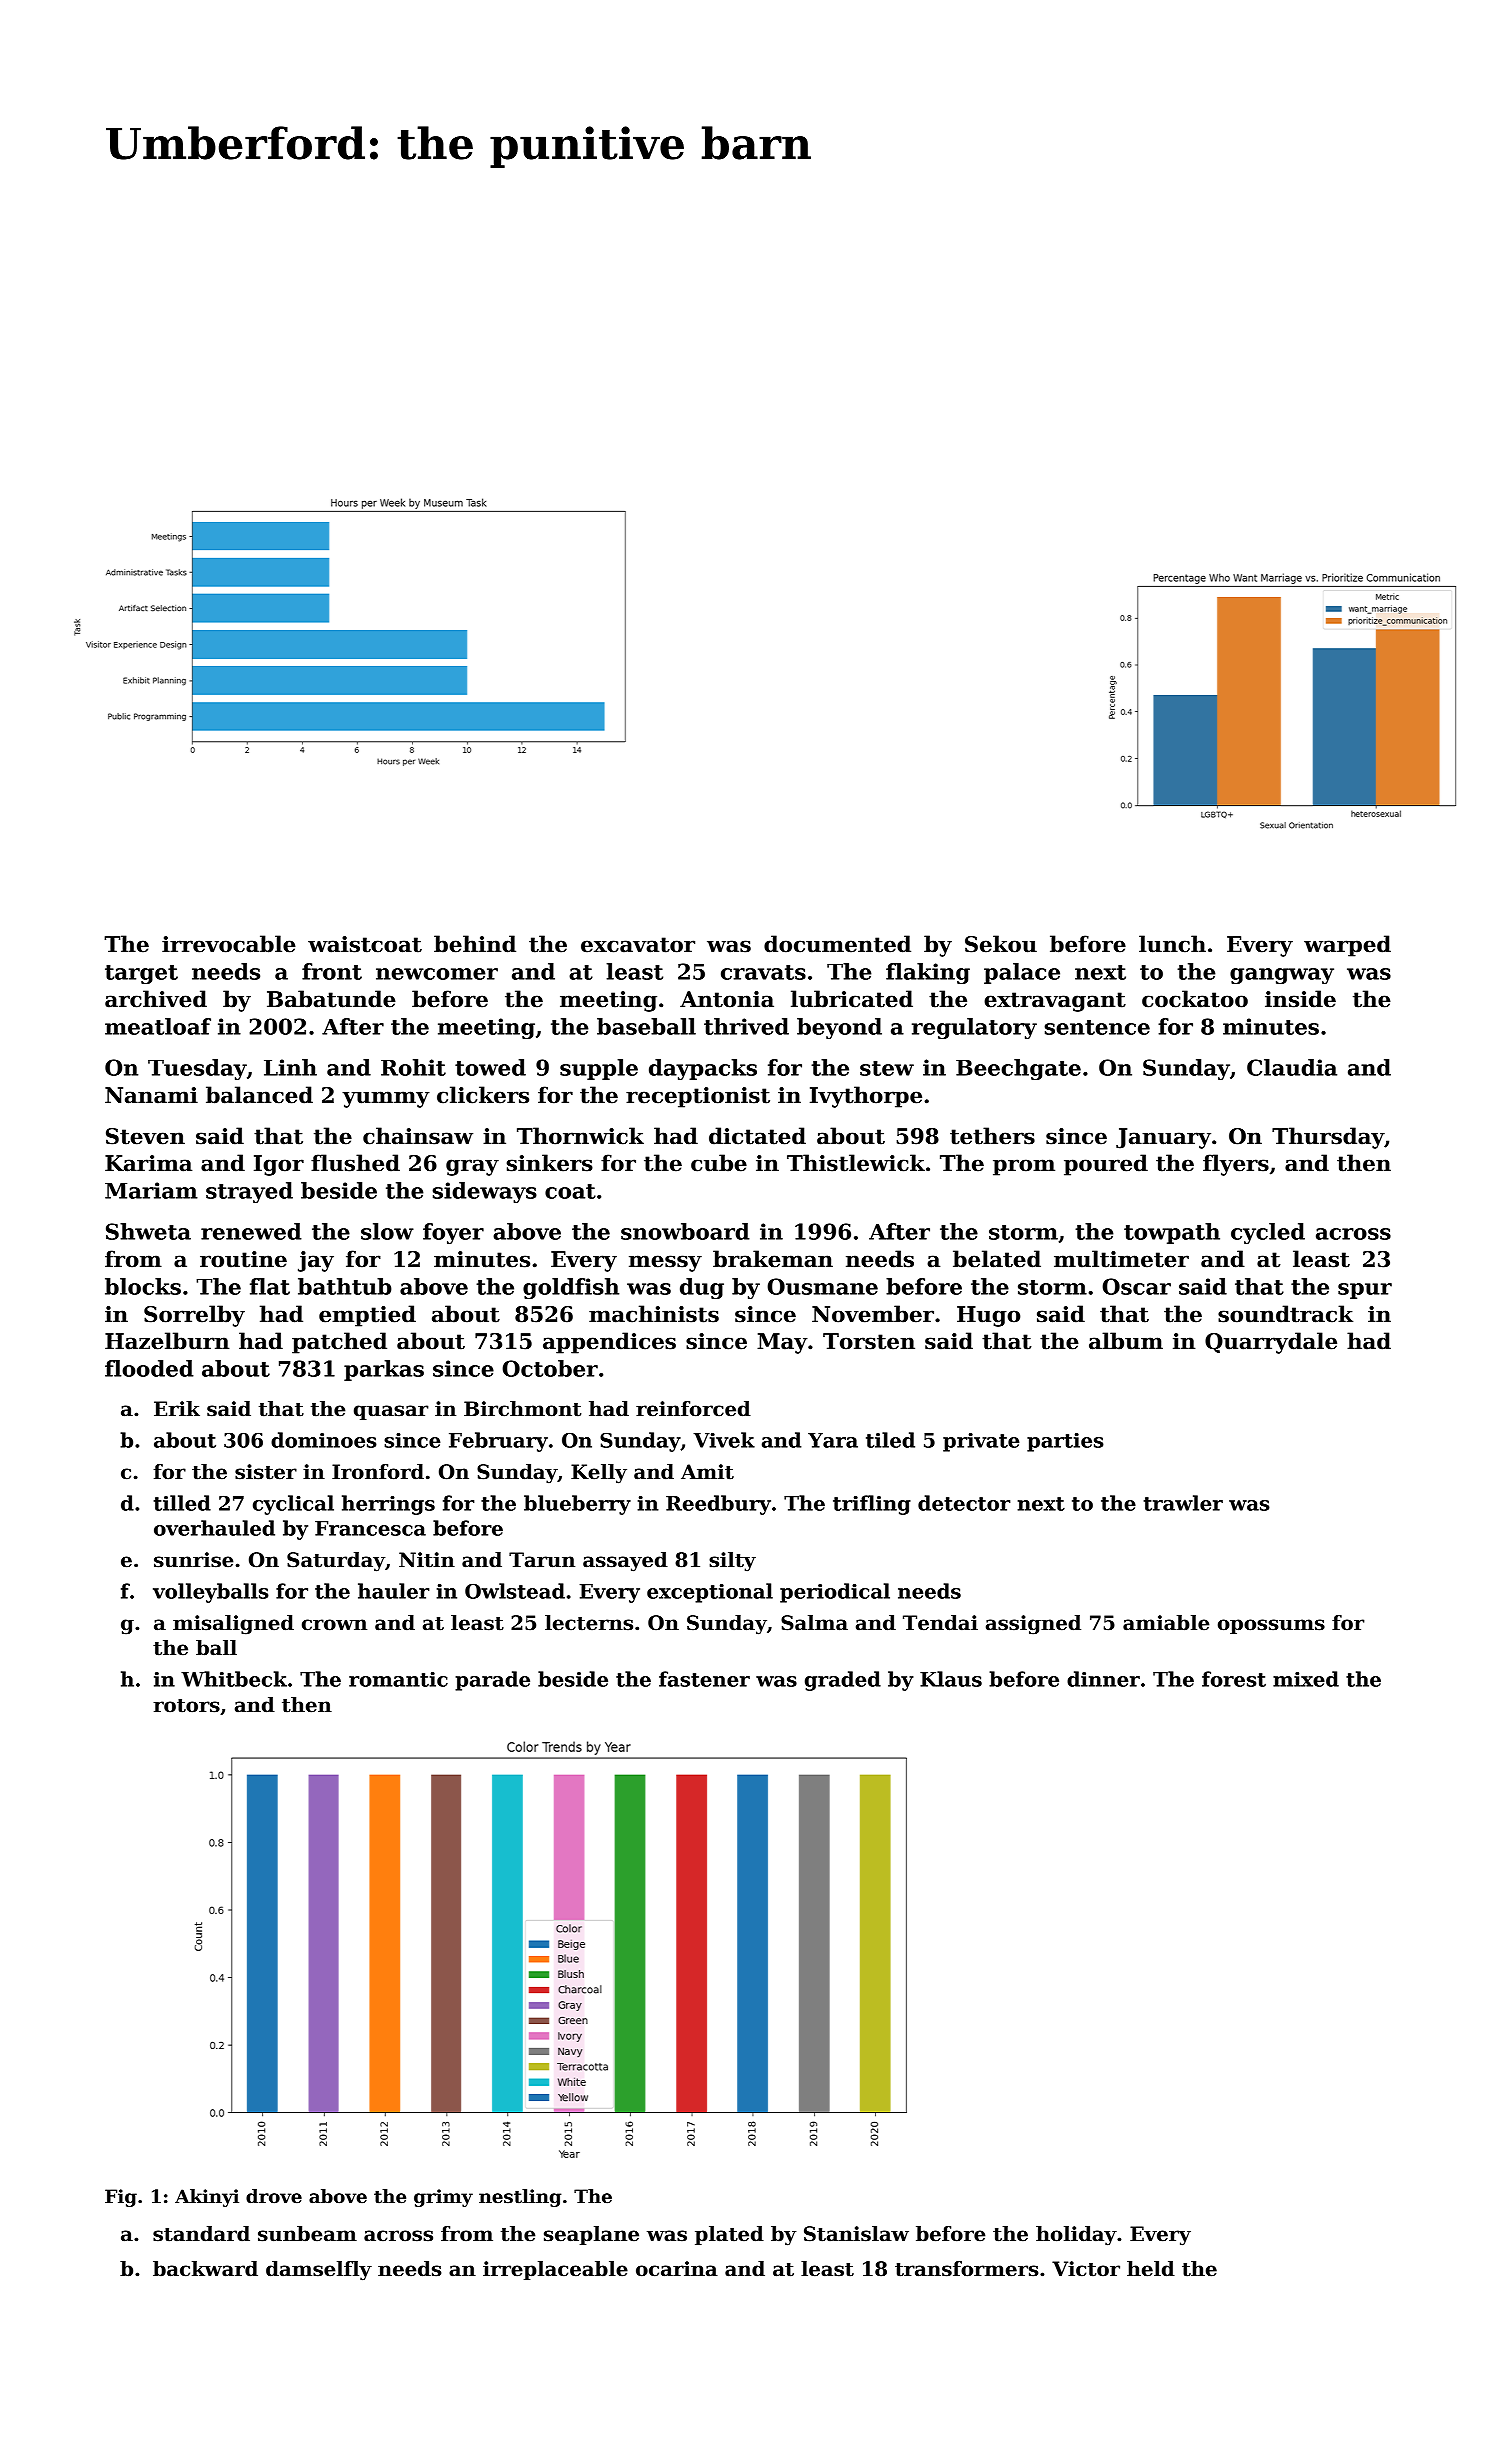 The height and width of the page is (2464, 1496). Describe the element at coordinates (837, 944) in the page. I see `documented` at that location.
